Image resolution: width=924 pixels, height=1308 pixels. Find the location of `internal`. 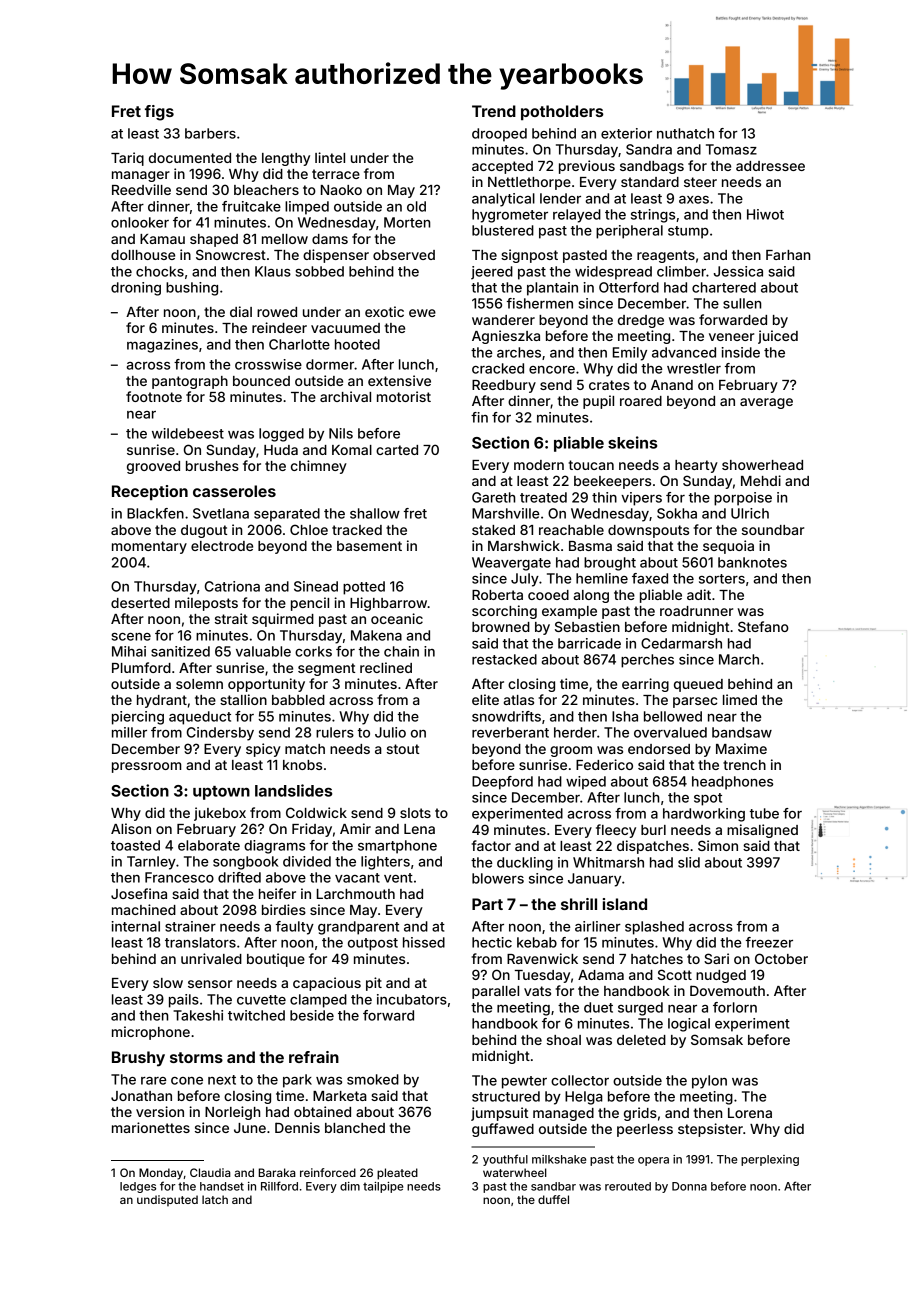

internal is located at coordinates (136, 926).
